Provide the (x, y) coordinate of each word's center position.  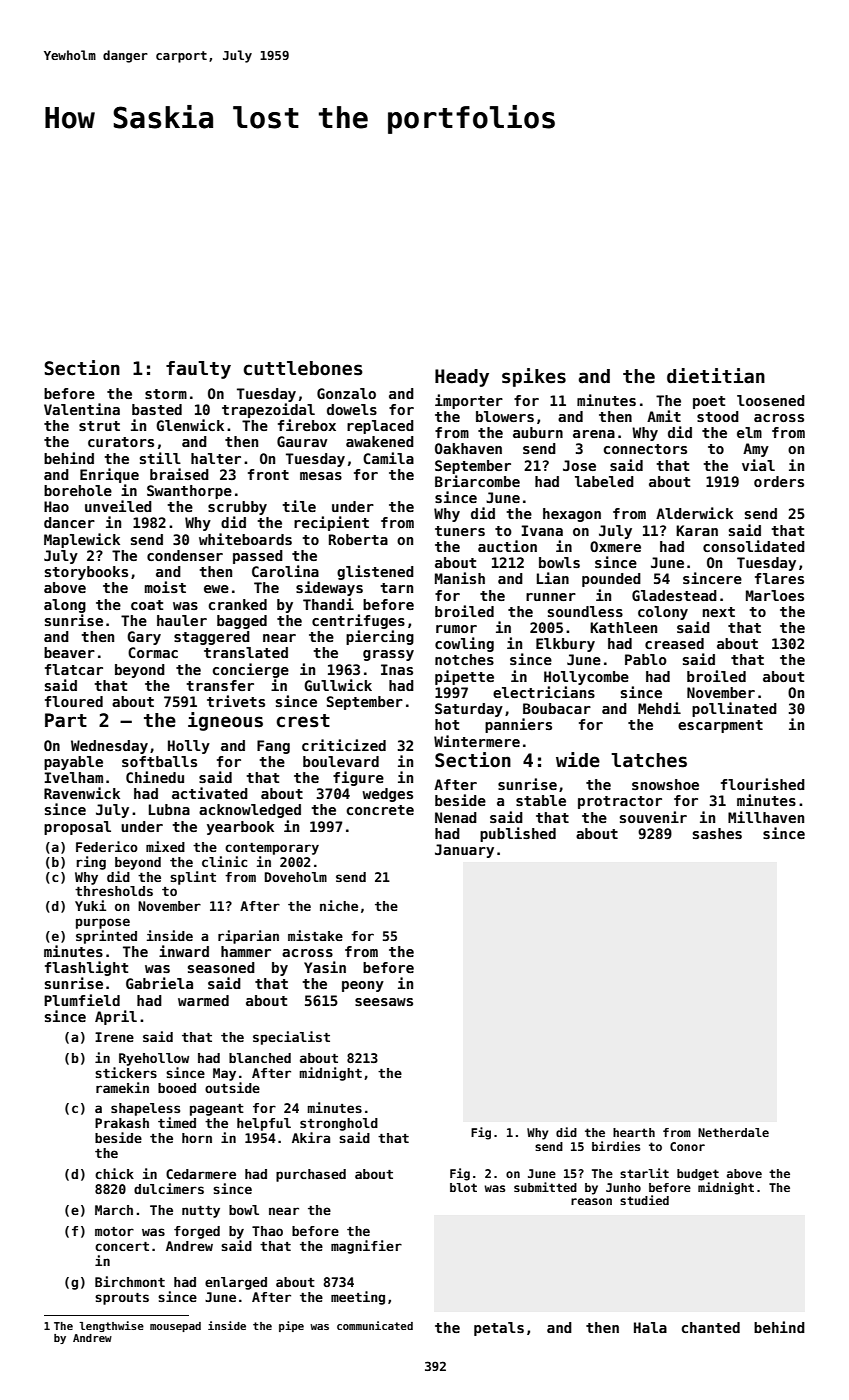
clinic (224, 861)
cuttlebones (303, 368)
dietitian (716, 376)
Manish (460, 578)
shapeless (145, 1109)
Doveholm (296, 877)
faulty (198, 370)
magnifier (366, 1247)
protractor (620, 802)
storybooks (86, 573)
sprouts (122, 1299)
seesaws (384, 1002)
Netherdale (733, 1132)
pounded (611, 580)
